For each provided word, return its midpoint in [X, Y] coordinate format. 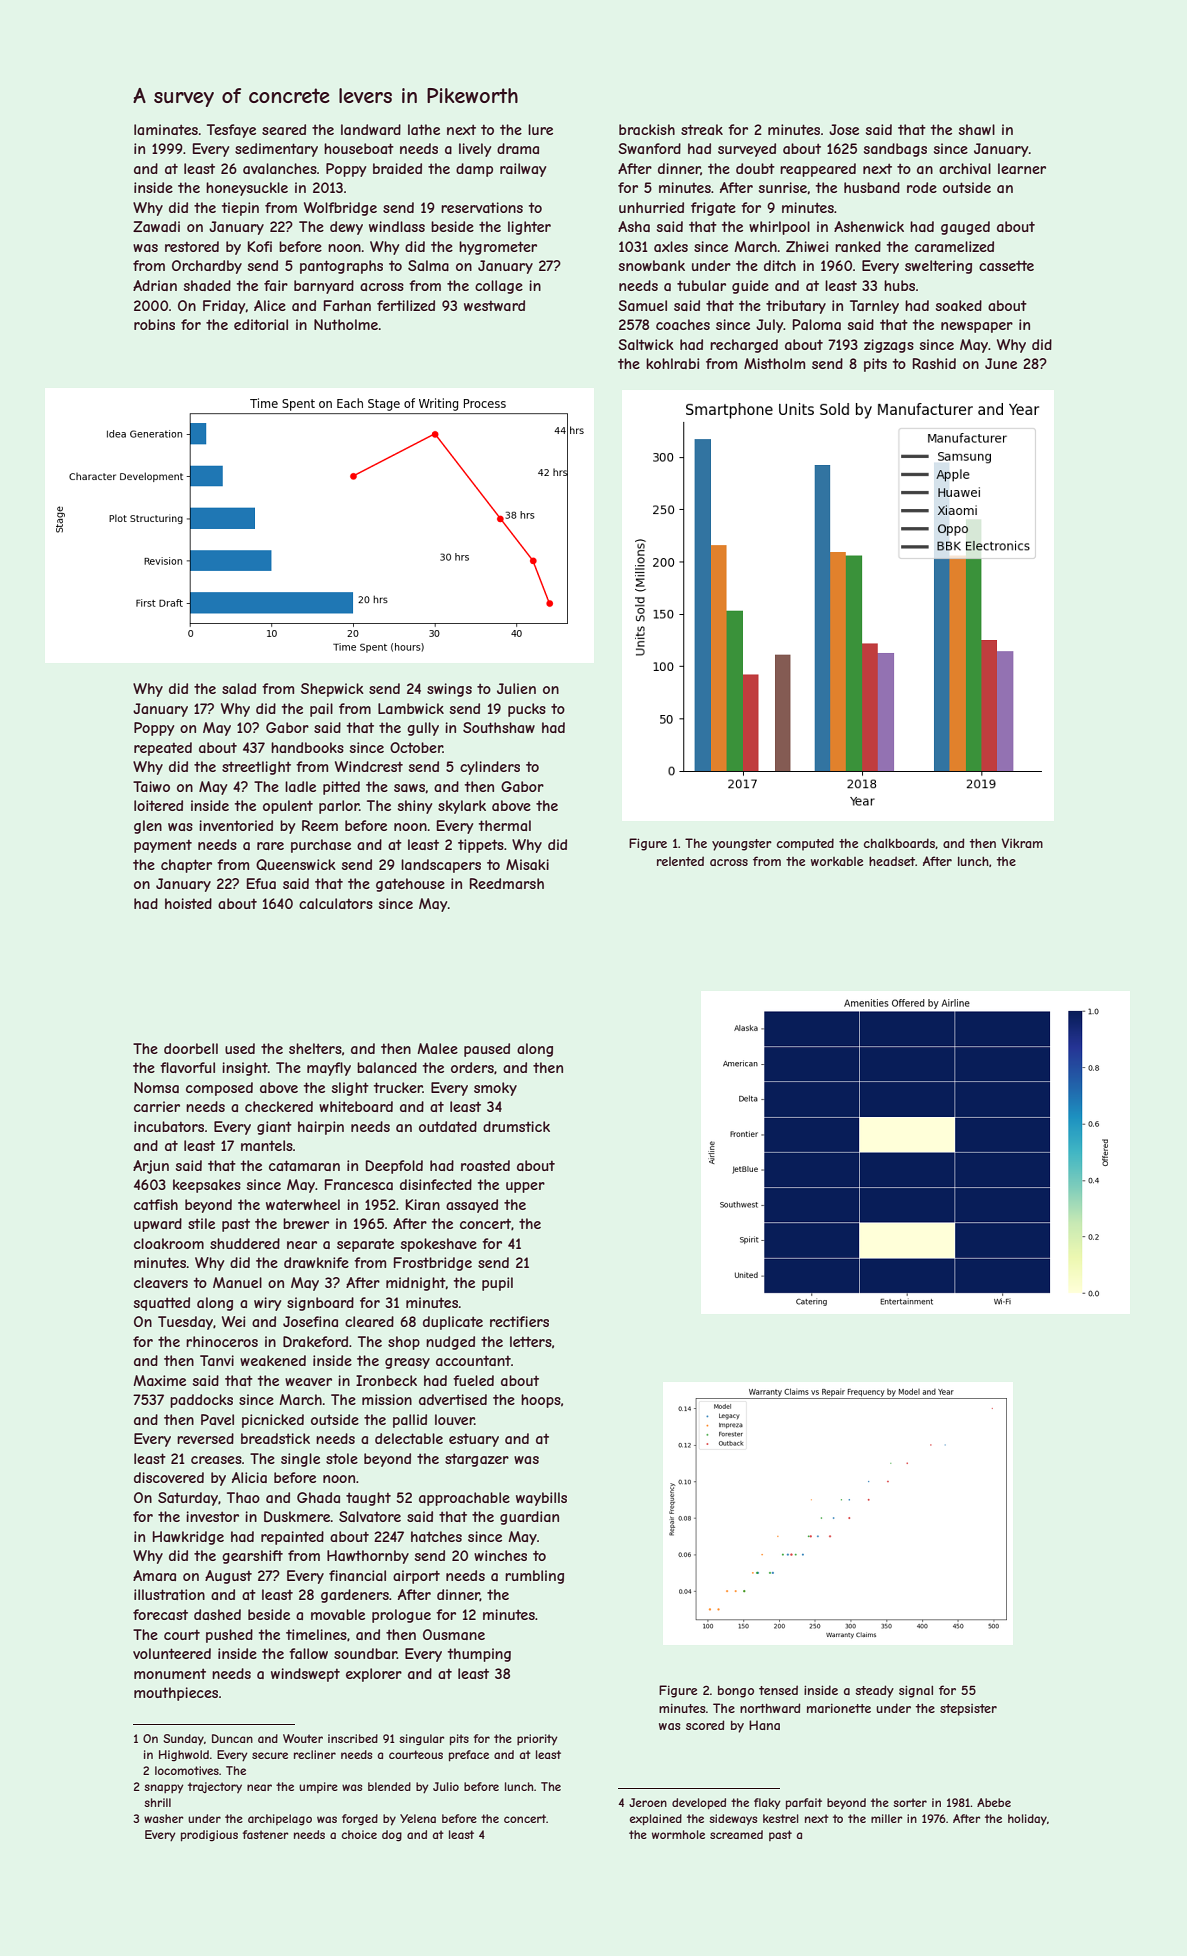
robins [154, 324]
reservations [482, 207]
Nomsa [156, 1087]
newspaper [977, 327]
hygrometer [498, 248]
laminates [166, 129]
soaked [959, 305]
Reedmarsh [507, 883]
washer [164, 1818]
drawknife [316, 1262]
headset [892, 861]
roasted [485, 1165]
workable [837, 861]
